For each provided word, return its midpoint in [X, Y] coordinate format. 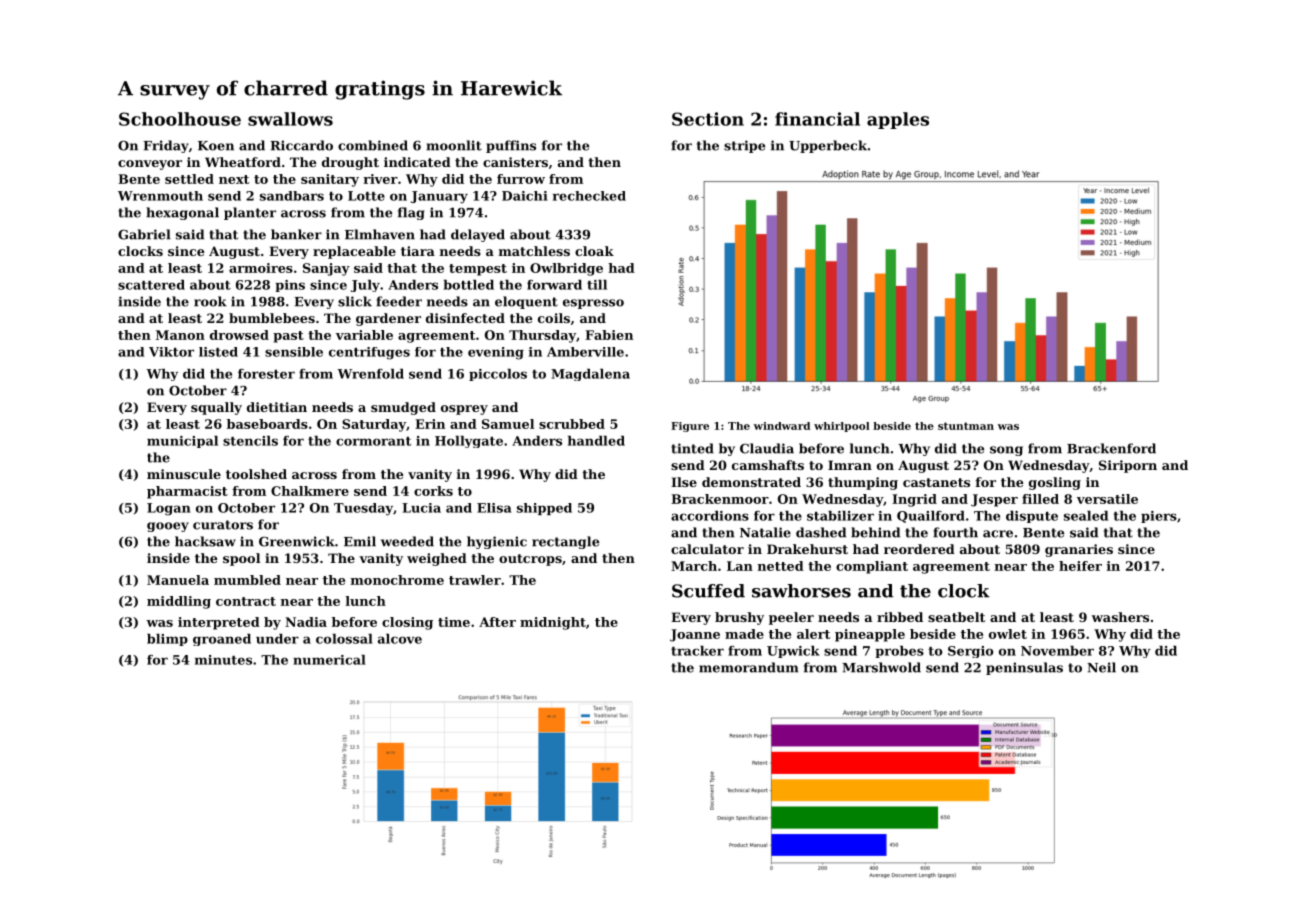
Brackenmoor [720, 499]
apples [898, 120]
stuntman [966, 426]
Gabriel [144, 234]
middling [179, 602]
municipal [182, 442]
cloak [594, 251]
